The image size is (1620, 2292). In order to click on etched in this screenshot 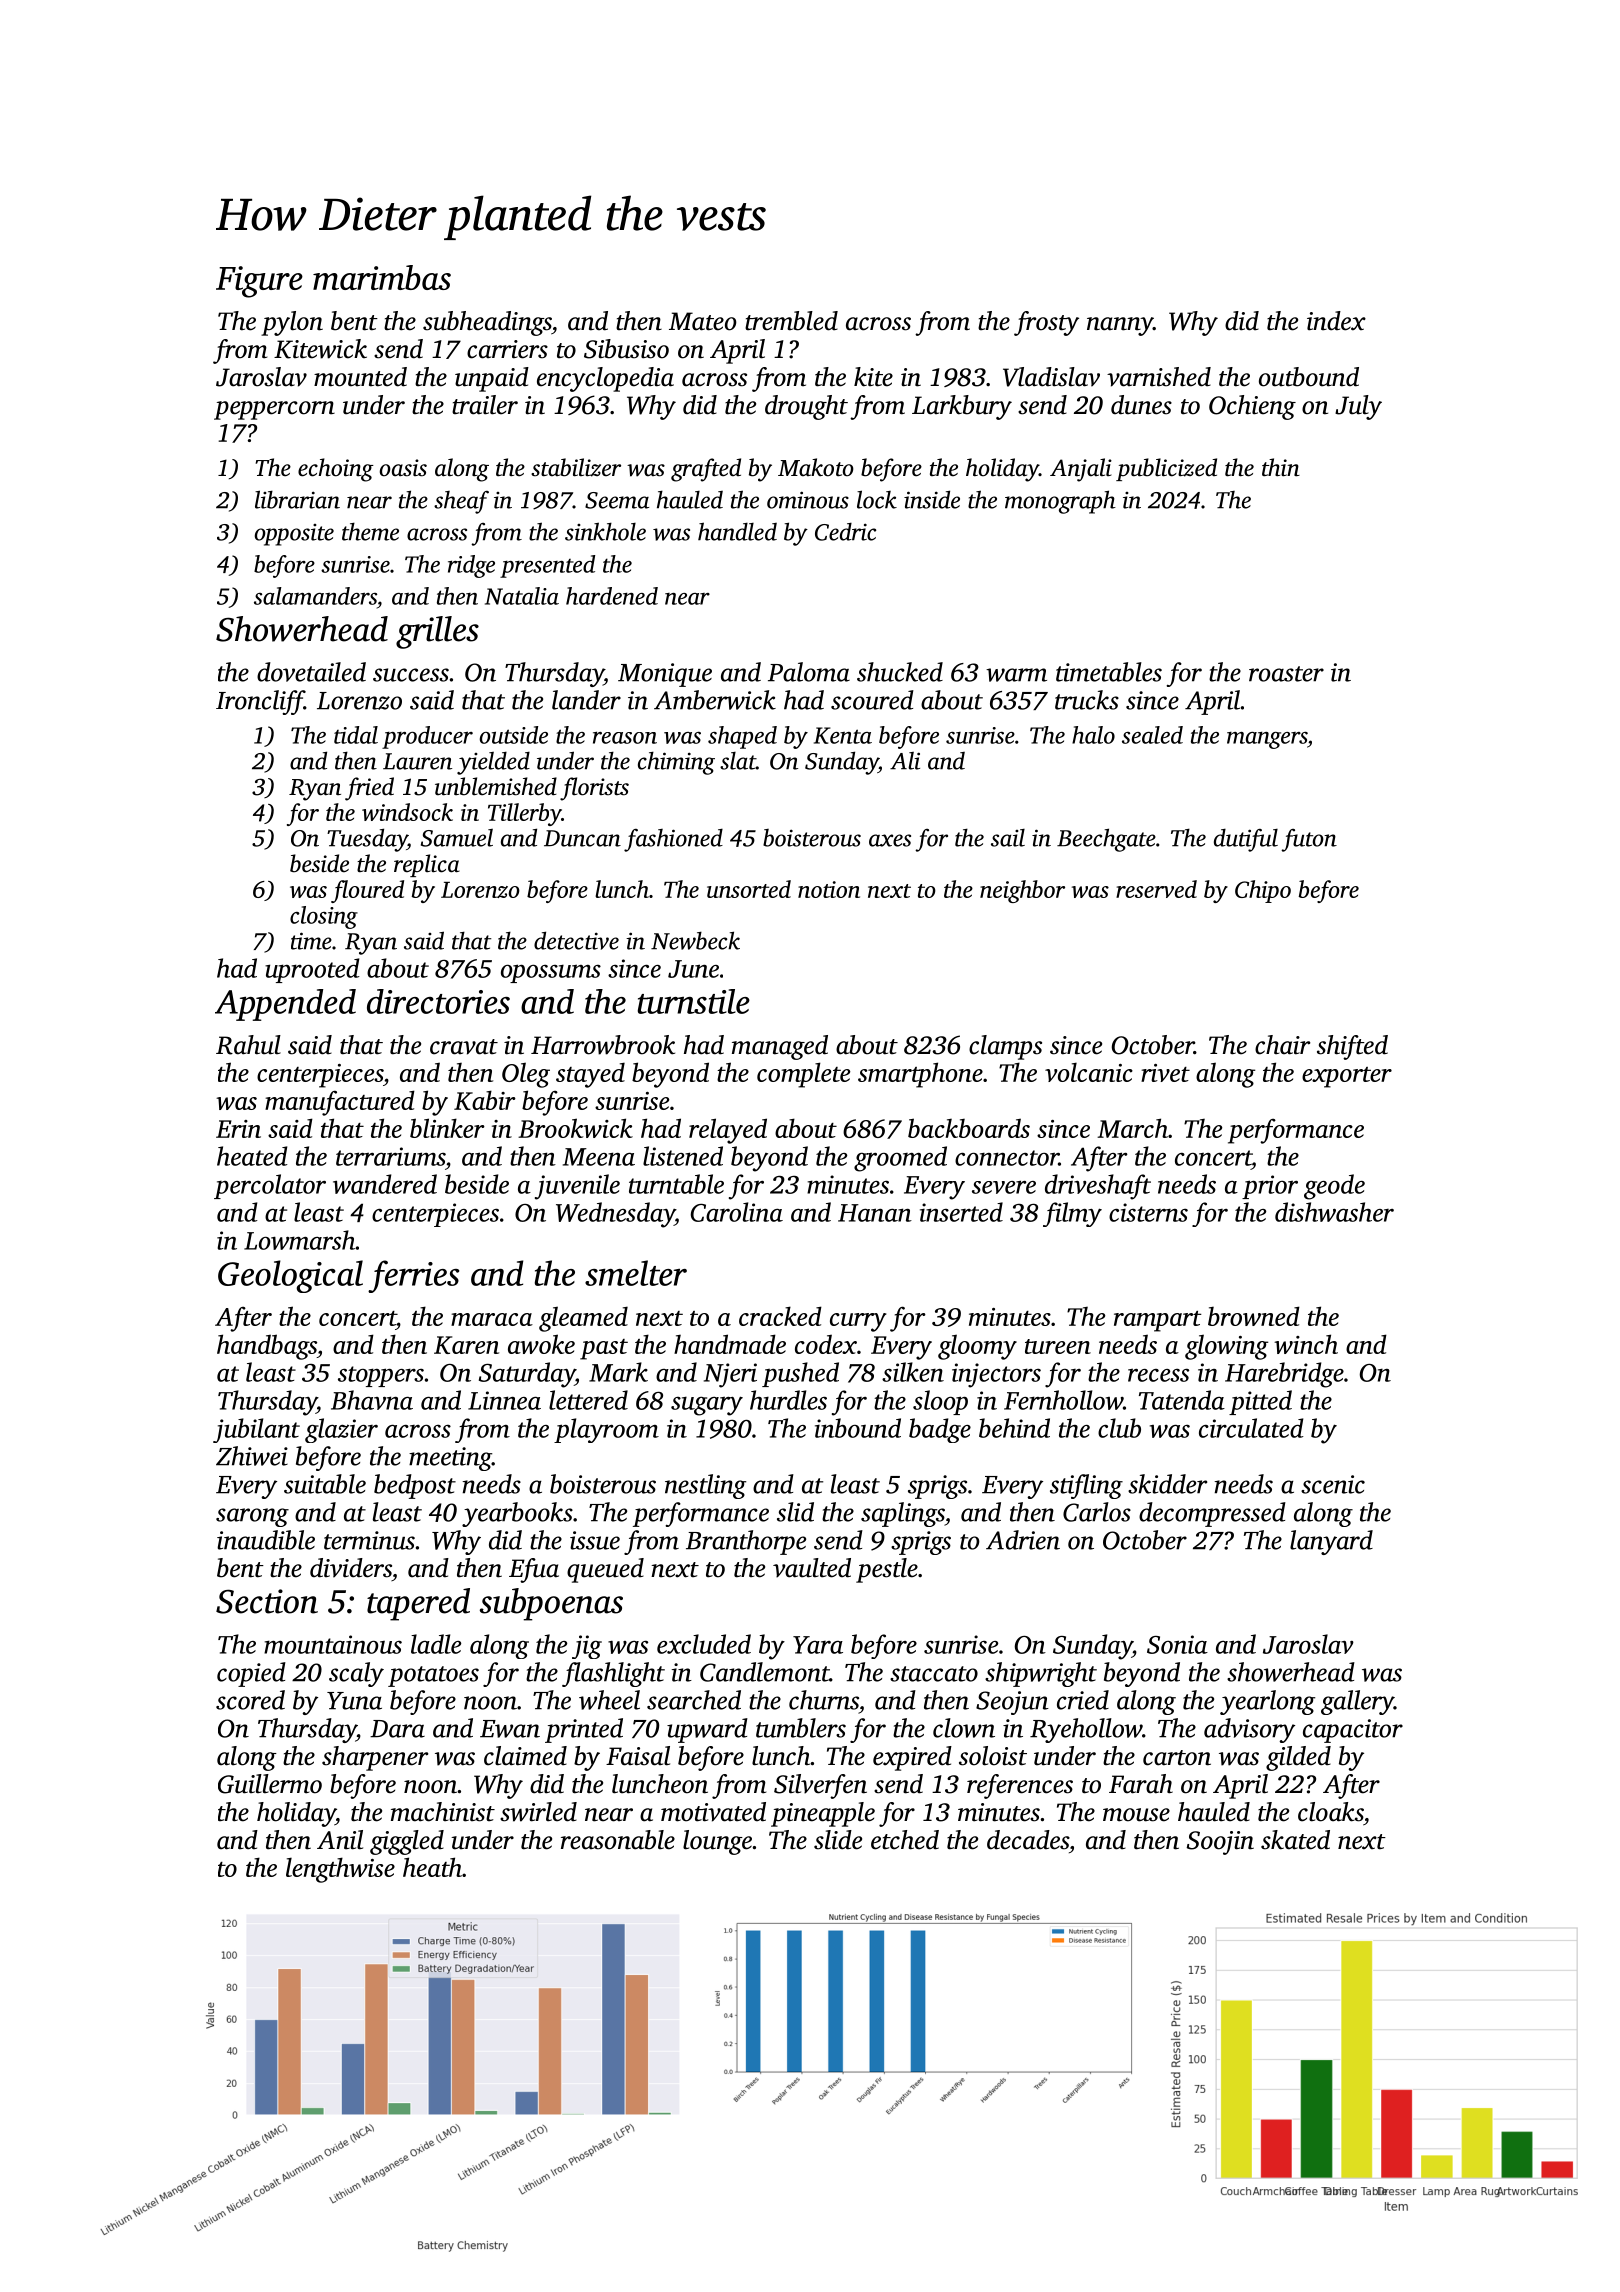, I will do `click(905, 1840)`.
